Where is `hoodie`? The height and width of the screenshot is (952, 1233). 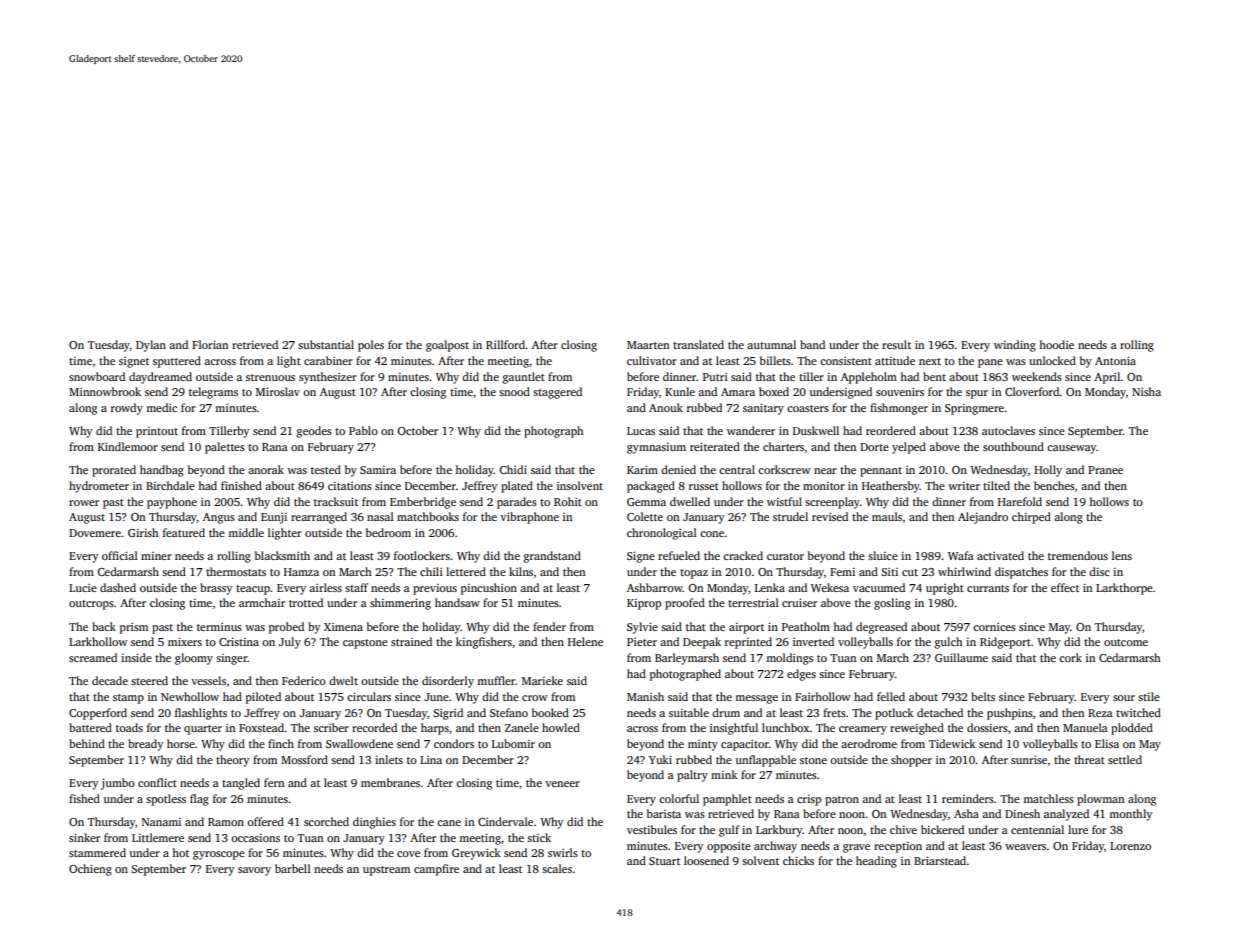 hoodie is located at coordinates (1056, 344).
